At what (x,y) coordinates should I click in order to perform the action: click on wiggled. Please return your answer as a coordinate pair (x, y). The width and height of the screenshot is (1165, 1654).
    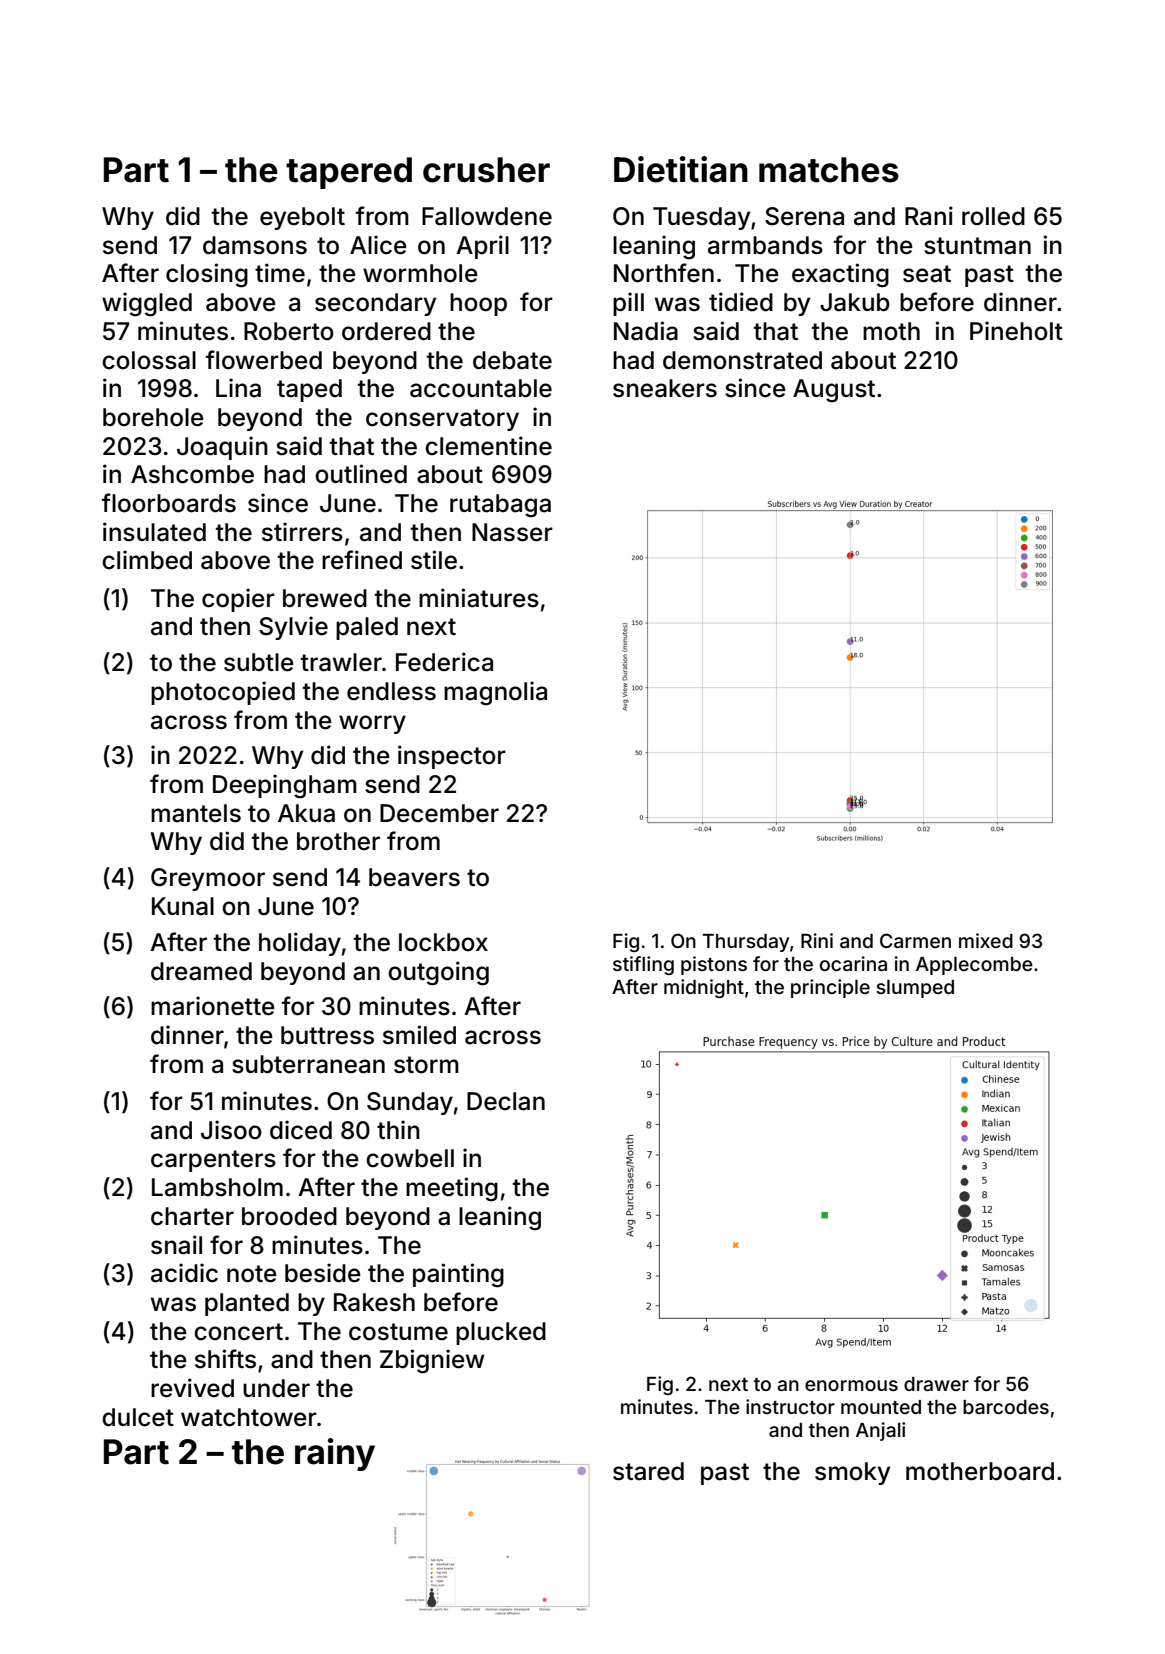
    Looking at the image, I should click on (147, 304).
